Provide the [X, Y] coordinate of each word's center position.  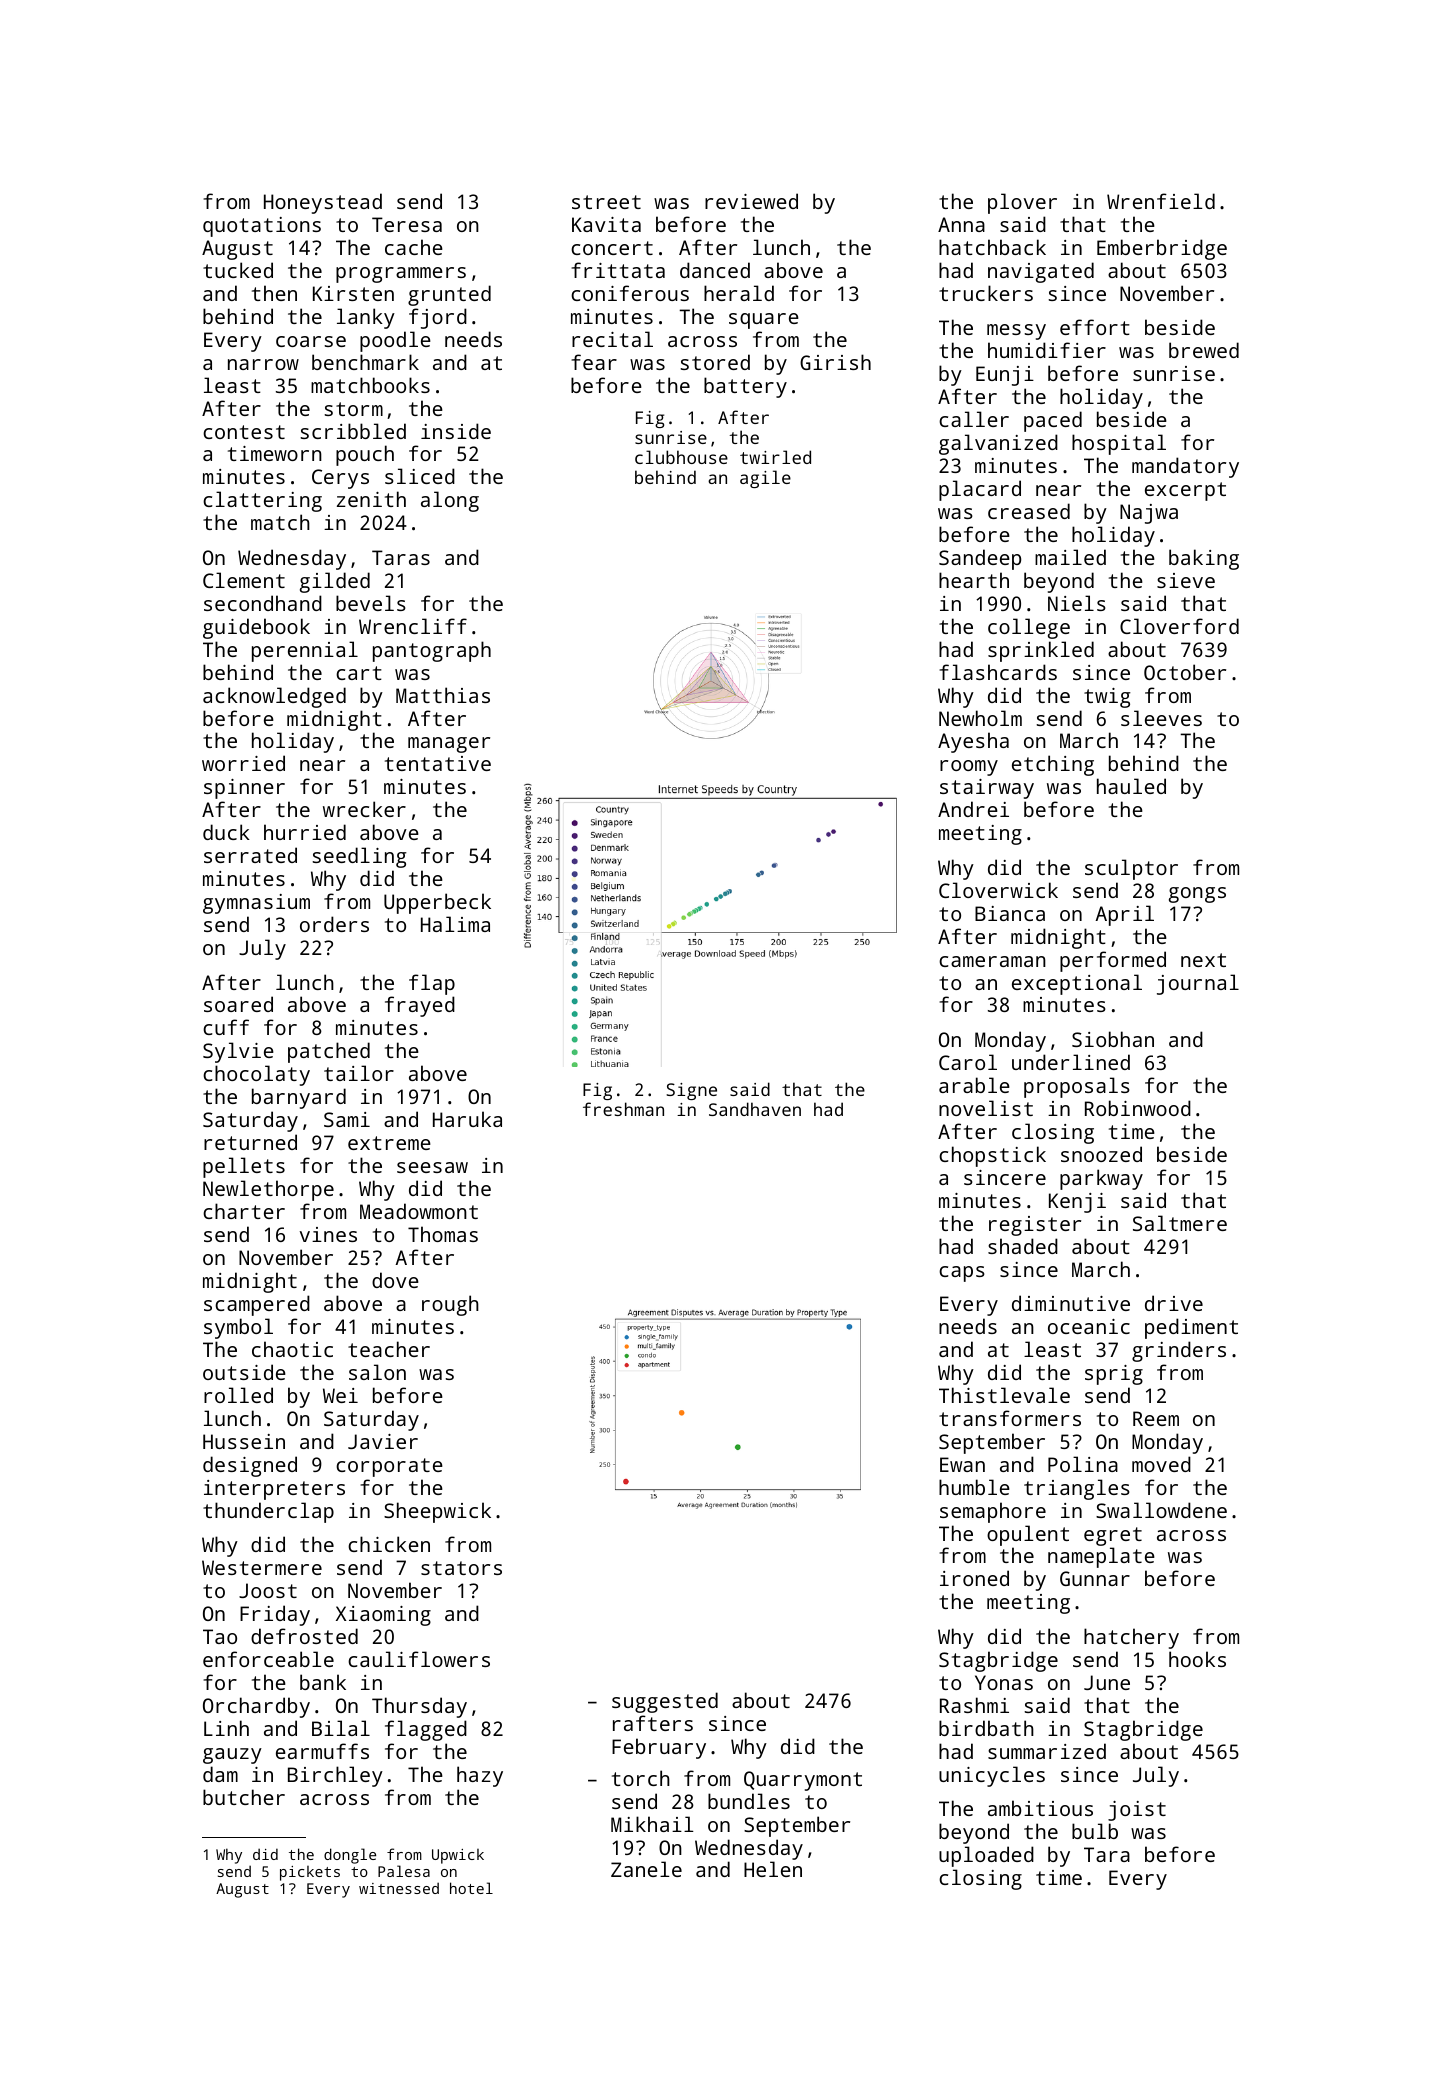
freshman [623, 1109]
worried [243, 763]
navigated [1041, 272]
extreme [389, 1143]
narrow [263, 364]
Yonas [1004, 1682]
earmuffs [322, 1751]
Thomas [443, 1234]
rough [450, 1305]
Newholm [980, 718]
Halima [455, 924]
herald [739, 293]
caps [962, 1274]
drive [1174, 1303]
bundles [749, 1801]
